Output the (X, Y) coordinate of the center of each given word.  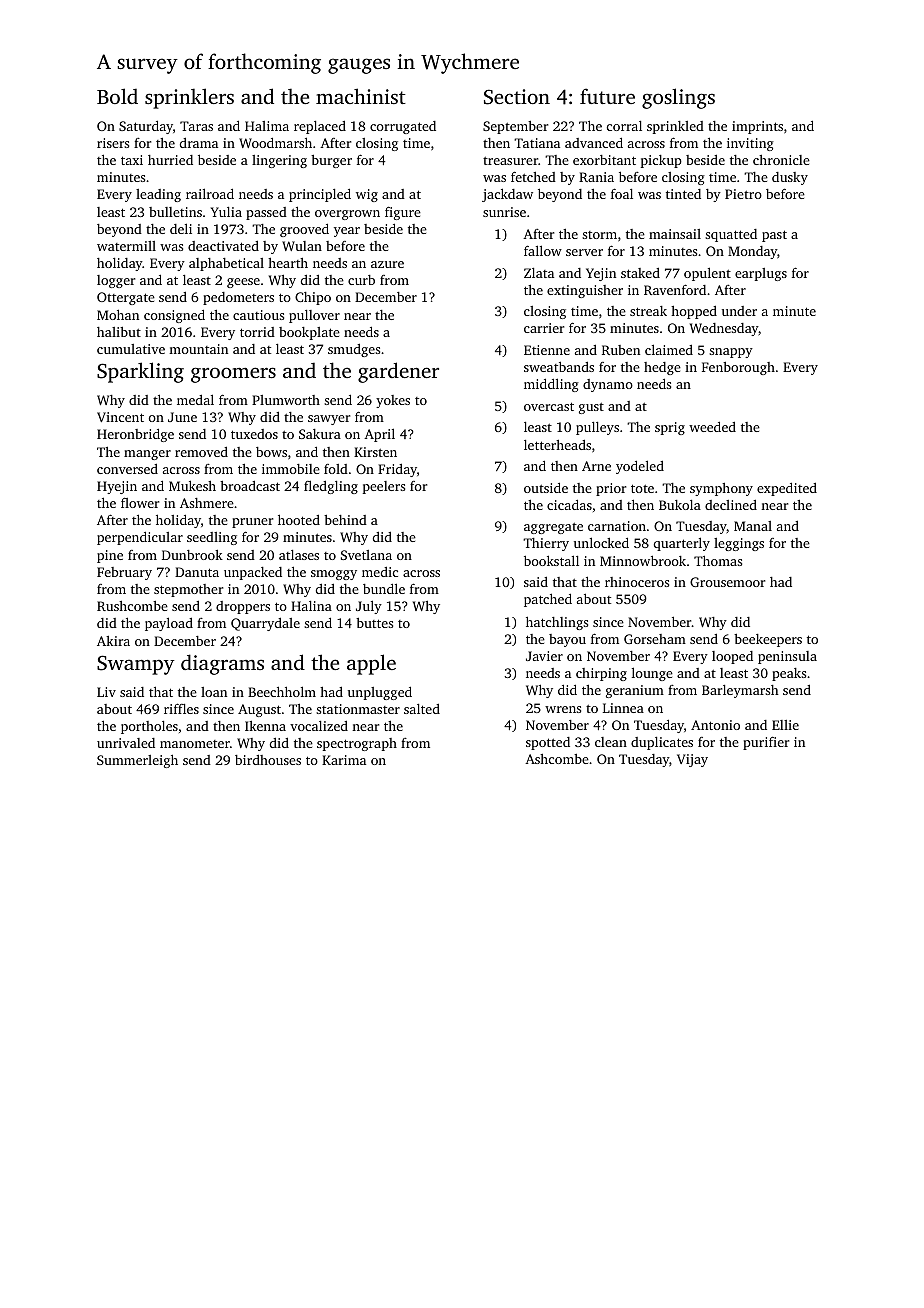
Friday (397, 470)
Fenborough (738, 368)
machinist (361, 96)
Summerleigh (137, 761)
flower (140, 502)
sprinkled (675, 127)
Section (517, 97)
